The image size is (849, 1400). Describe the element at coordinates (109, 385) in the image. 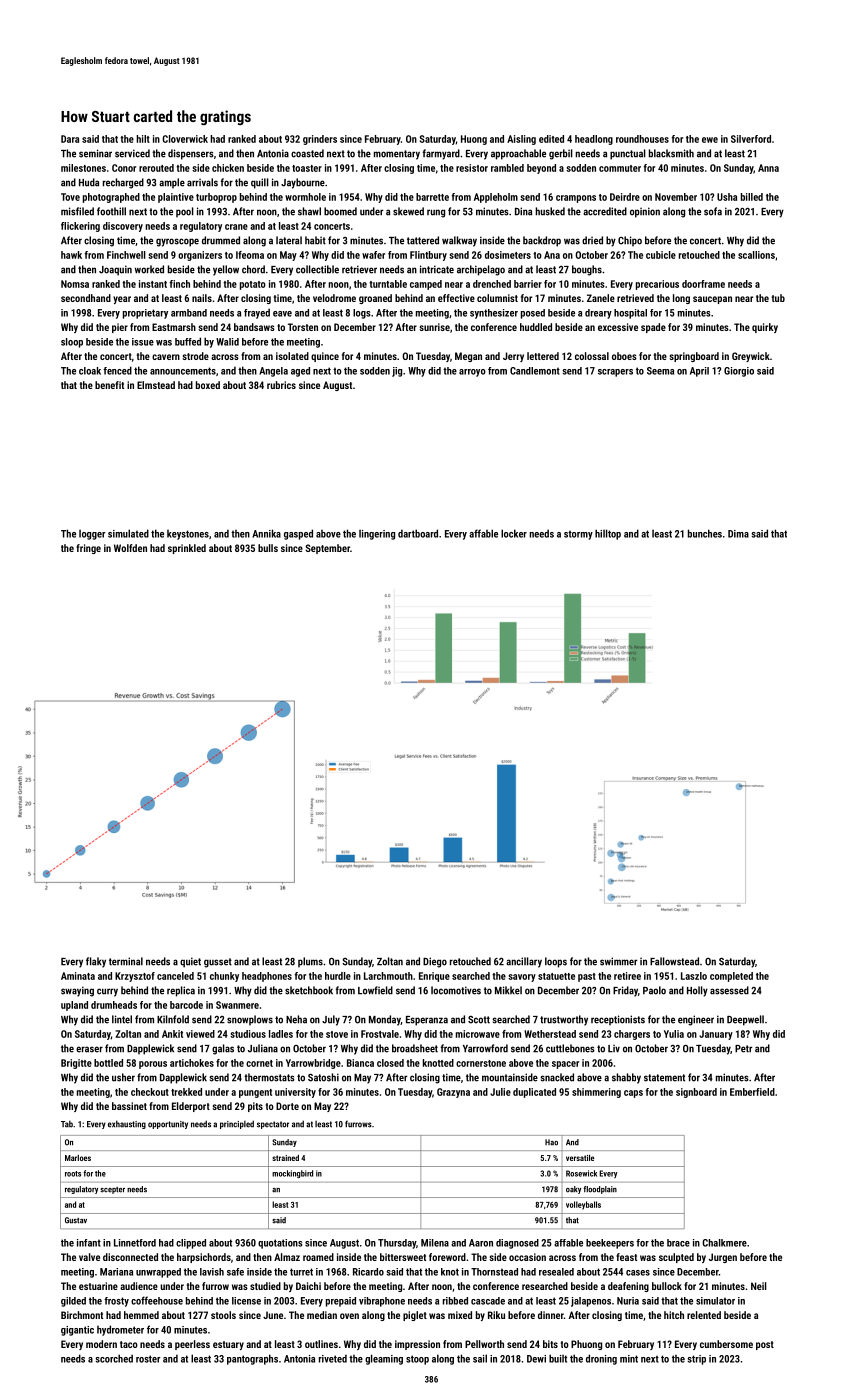

I see `benefit` at that location.
